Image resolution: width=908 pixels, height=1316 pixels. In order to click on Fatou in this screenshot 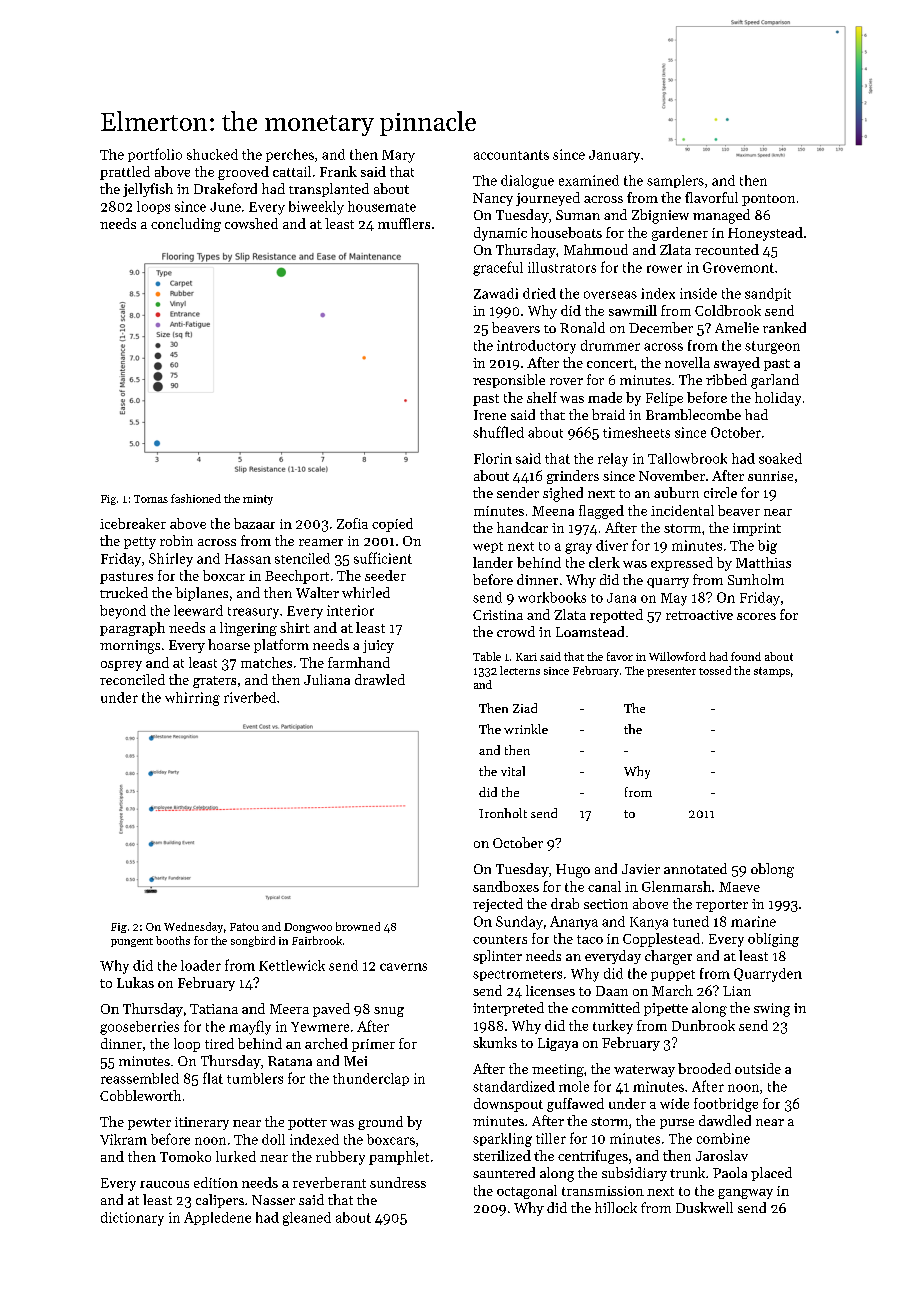, I will do `click(244, 927)`.
